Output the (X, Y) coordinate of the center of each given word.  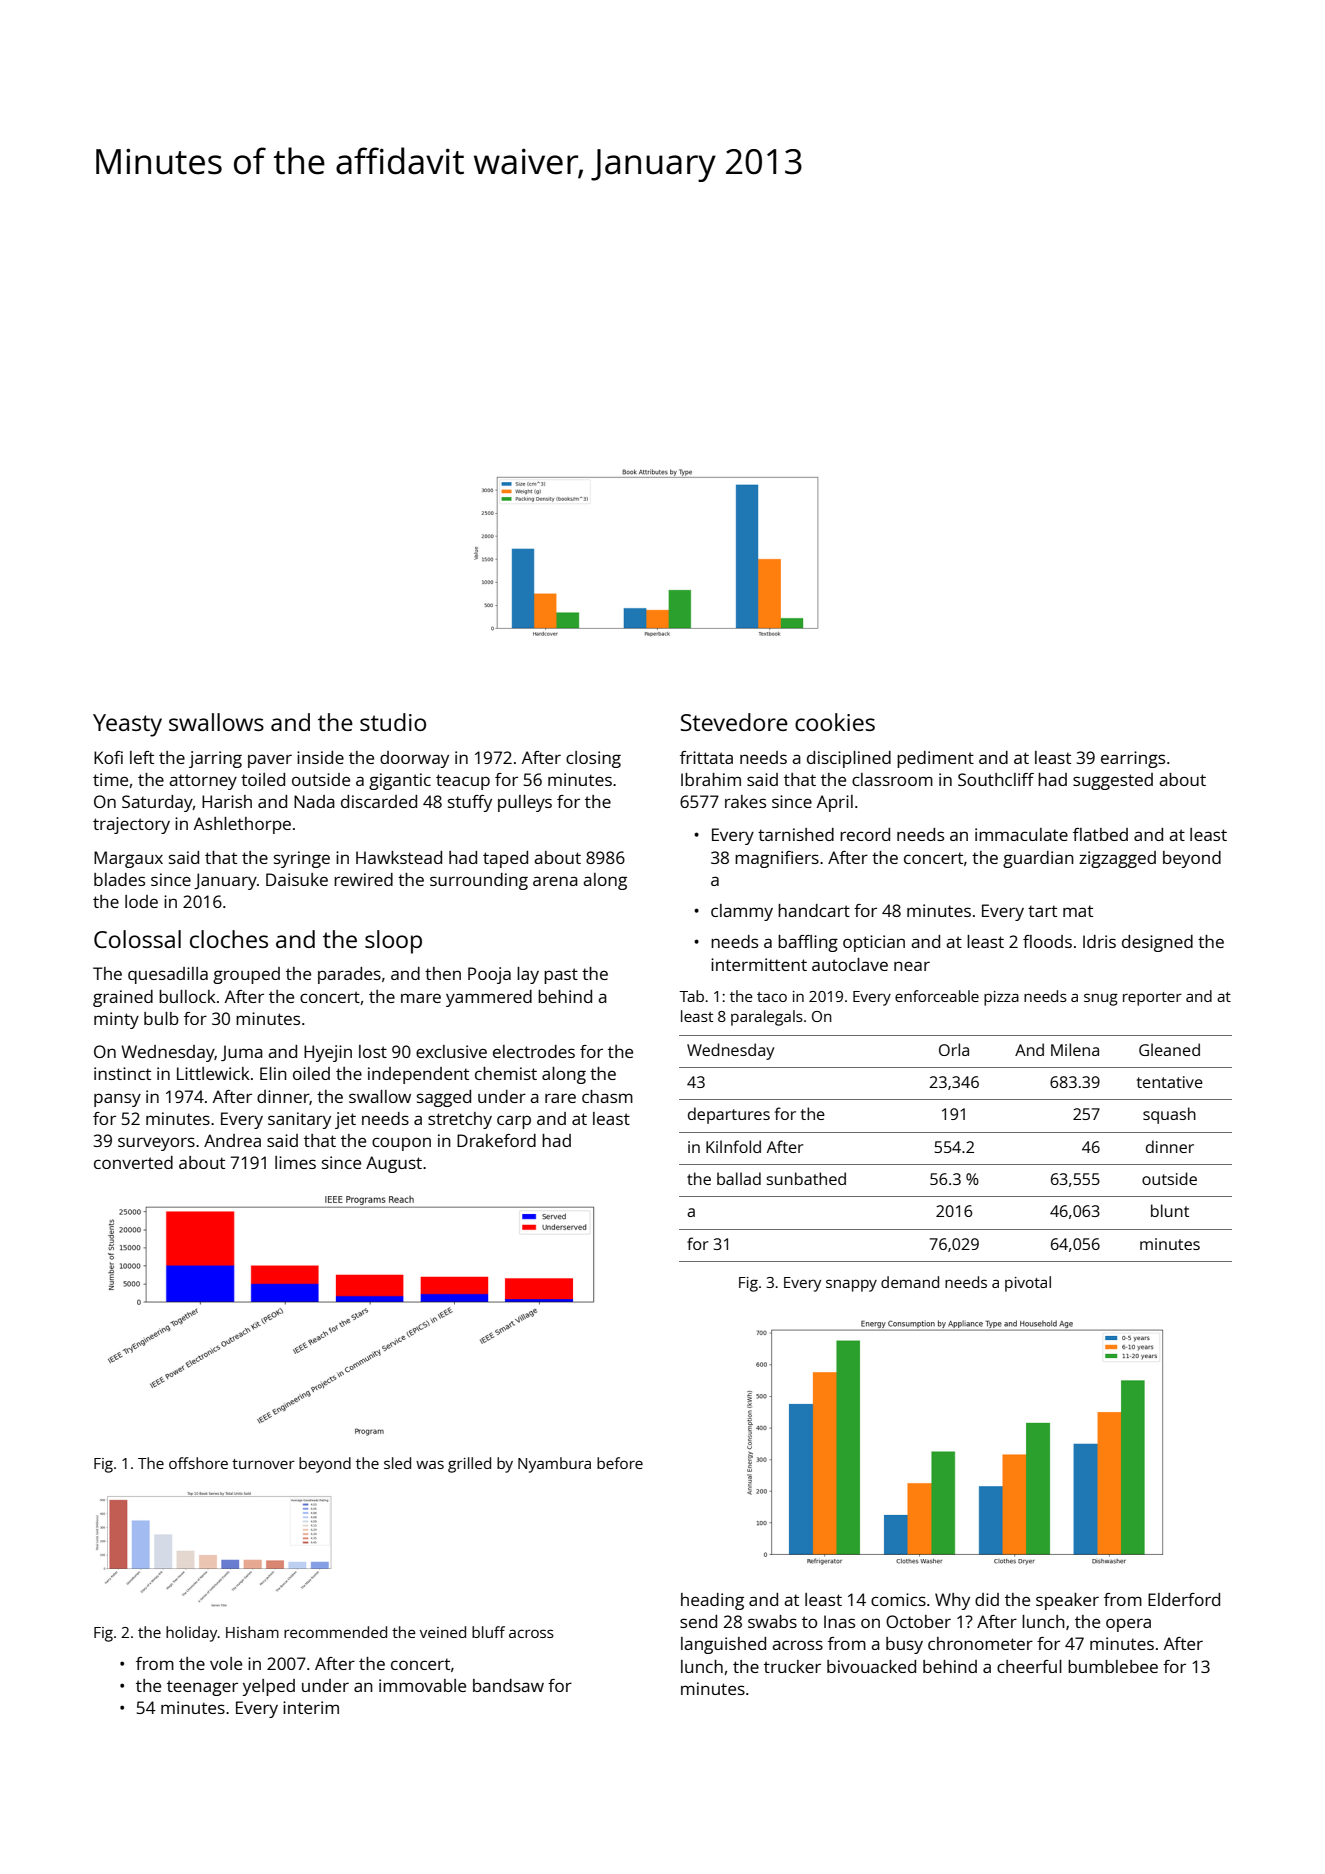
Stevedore (734, 722)
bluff (488, 1632)
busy (904, 1645)
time (110, 779)
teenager (202, 1688)
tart (1042, 911)
